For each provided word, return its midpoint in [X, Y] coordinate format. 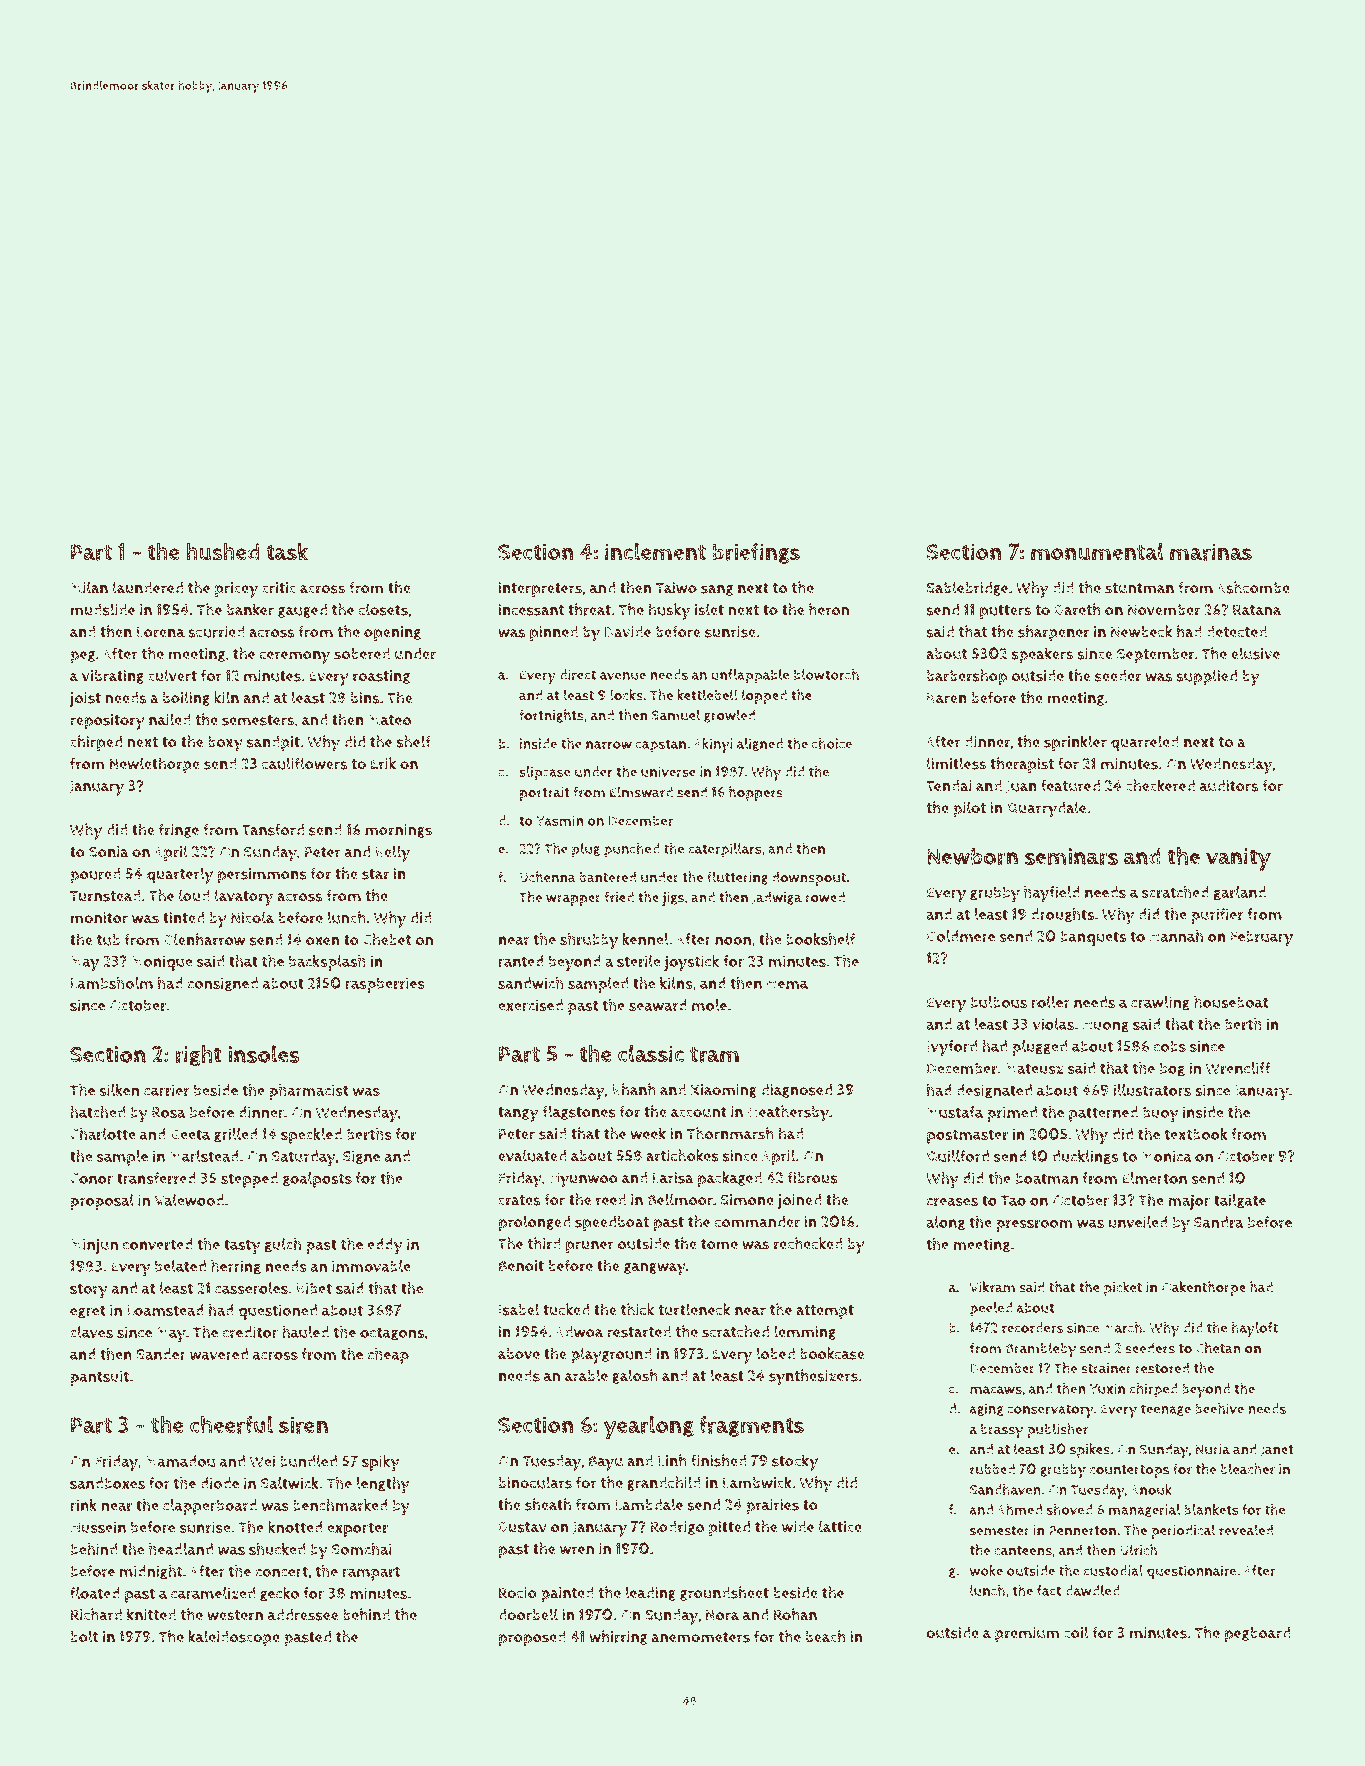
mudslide [102, 609]
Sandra [1219, 1222]
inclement [655, 551]
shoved [1069, 1509]
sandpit [273, 744]
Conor [91, 1179]
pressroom [1034, 1225]
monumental [1097, 551]
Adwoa [579, 1332]
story [89, 1290]
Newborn [972, 856]
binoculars [535, 1482]
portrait [545, 794]
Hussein [98, 1527]
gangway [655, 1269]
